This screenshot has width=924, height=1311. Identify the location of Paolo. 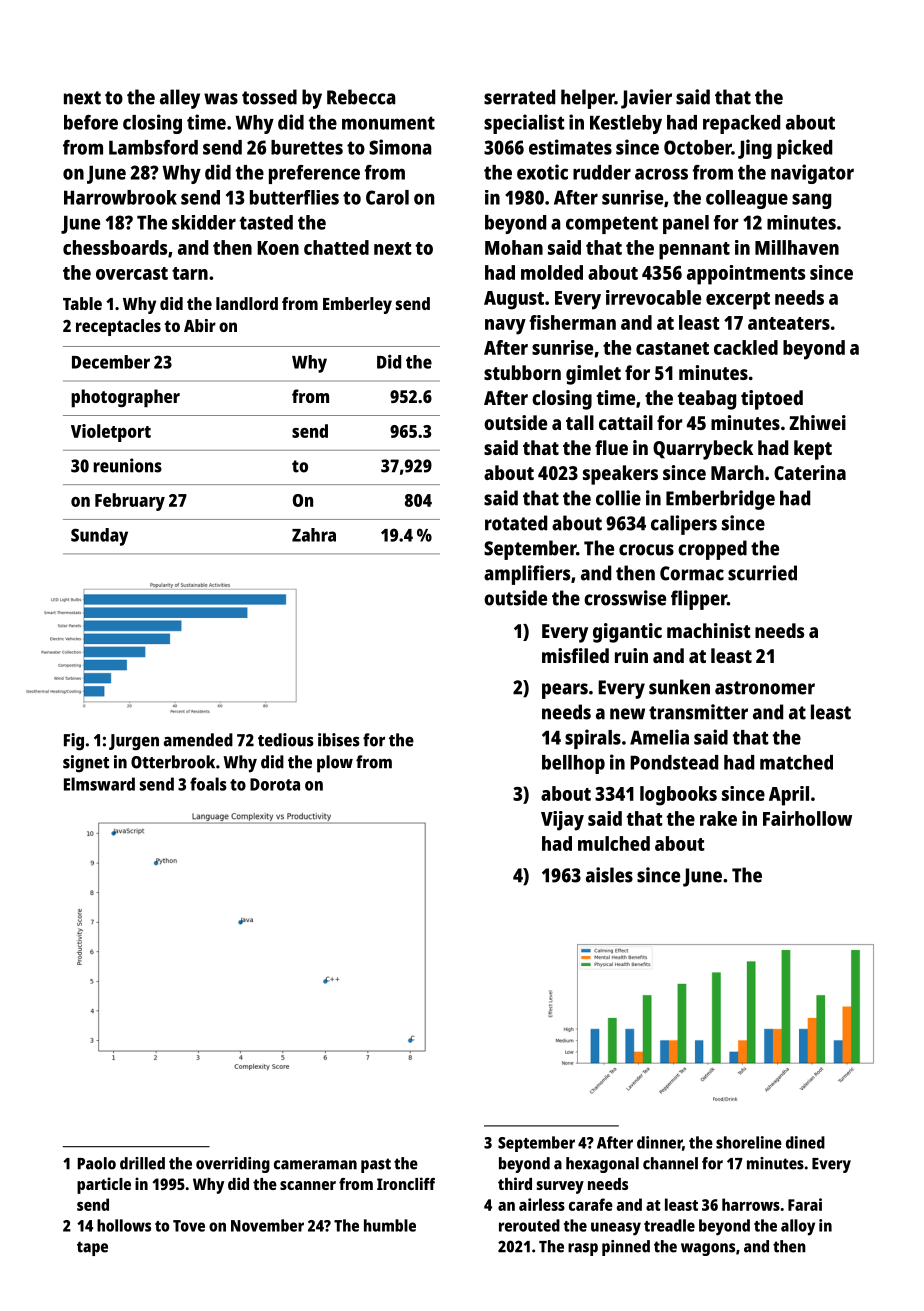
(97, 1163).
